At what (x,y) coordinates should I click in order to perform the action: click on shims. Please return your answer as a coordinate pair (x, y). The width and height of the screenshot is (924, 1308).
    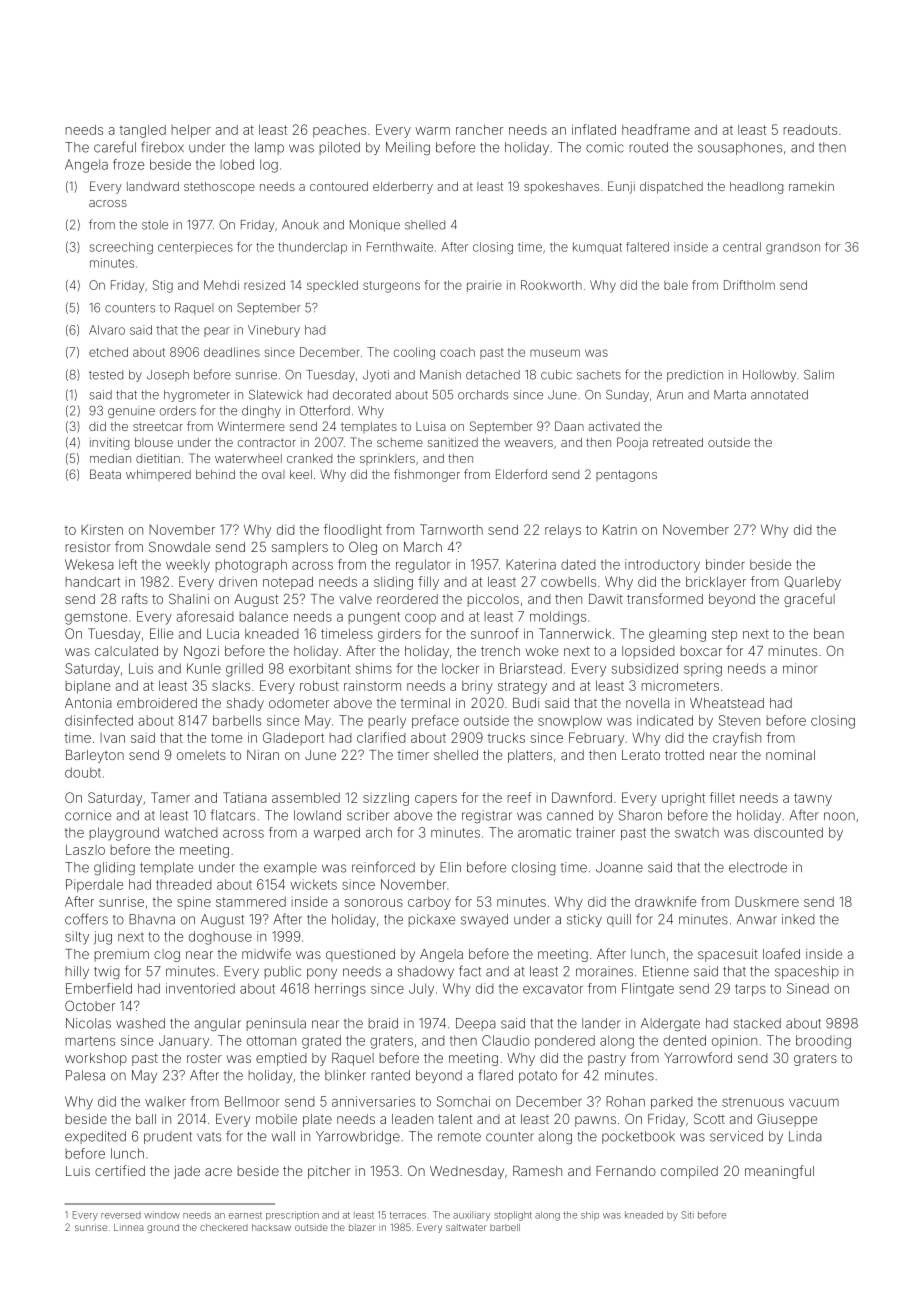
    Looking at the image, I should click on (374, 668).
